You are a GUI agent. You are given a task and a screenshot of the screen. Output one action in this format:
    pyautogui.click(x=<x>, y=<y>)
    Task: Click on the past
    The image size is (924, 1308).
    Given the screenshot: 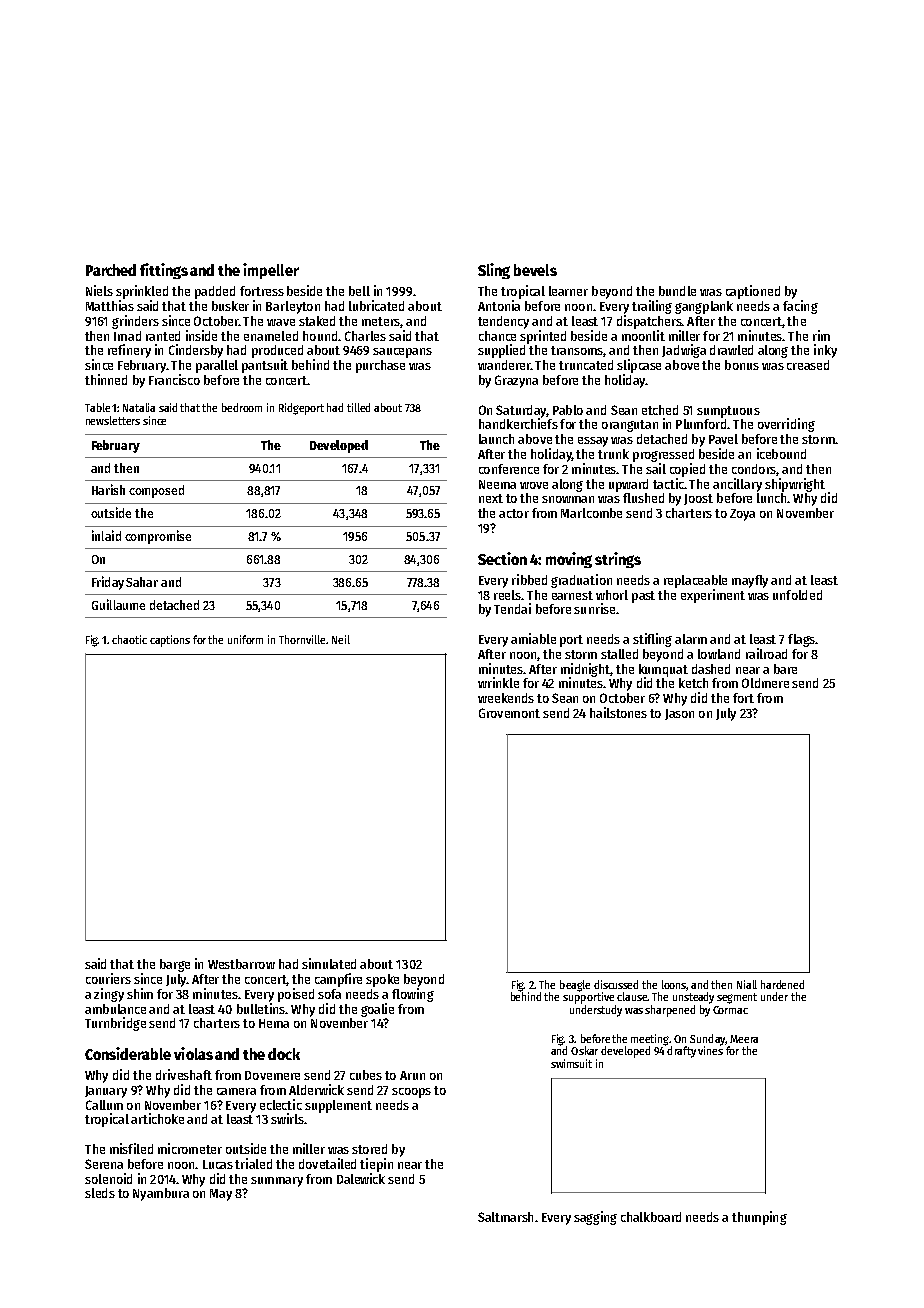 What is the action you would take?
    pyautogui.click(x=643, y=597)
